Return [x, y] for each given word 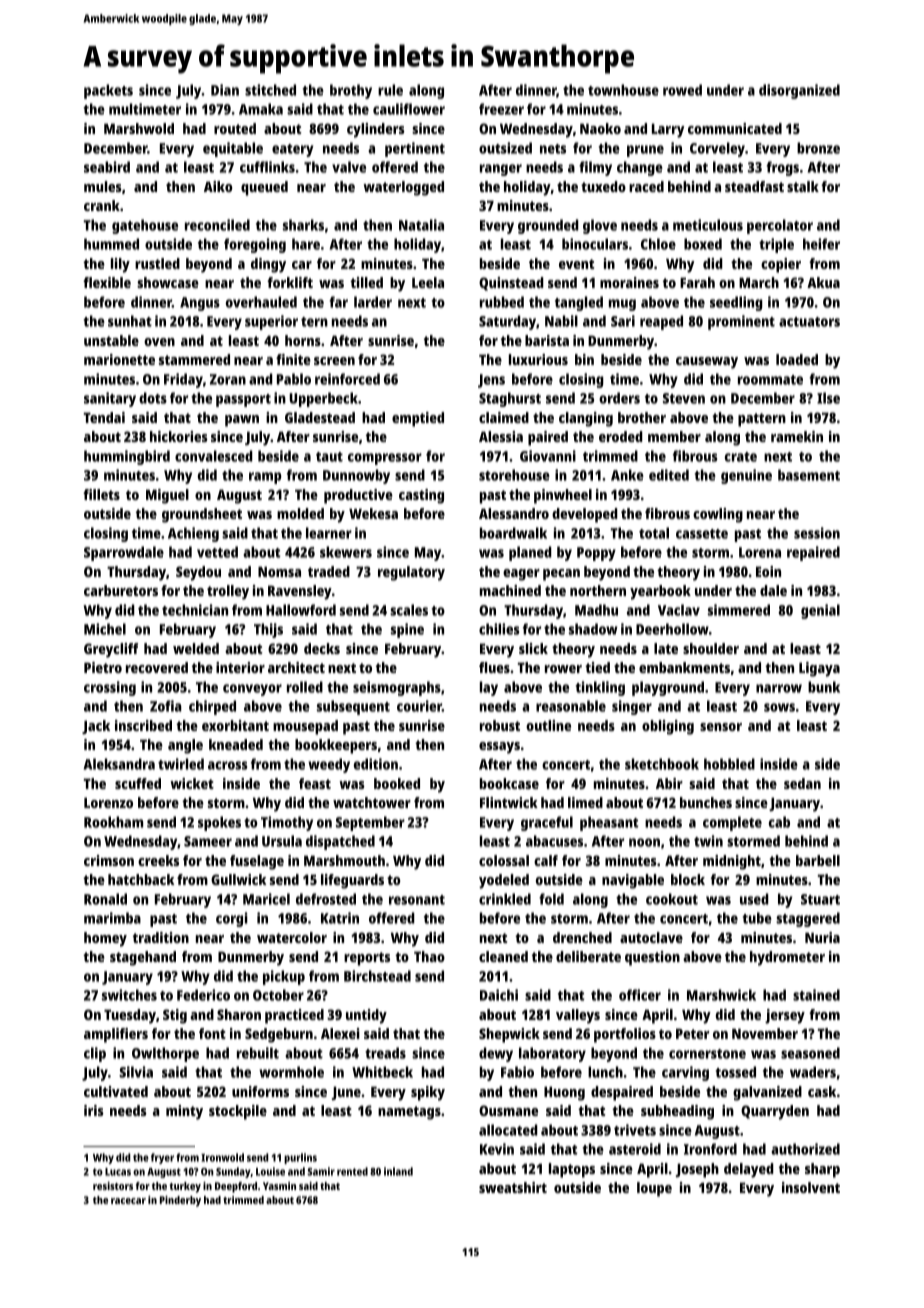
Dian [225, 90]
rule [390, 90]
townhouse [623, 90]
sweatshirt [513, 1187]
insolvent [811, 1187]
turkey [185, 1187]
